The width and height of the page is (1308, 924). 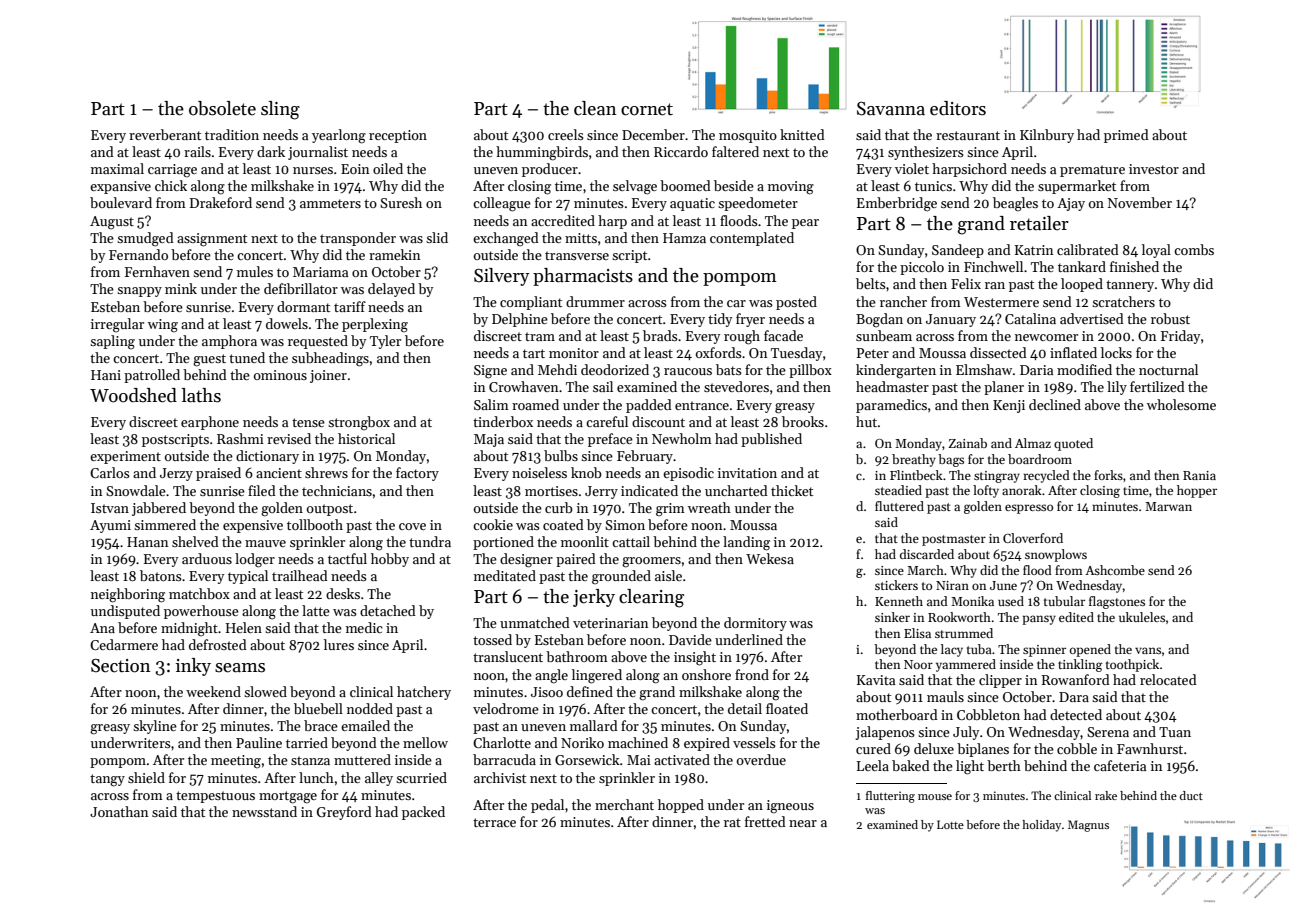 What do you see at coordinates (124, 644) in the page?
I see `Cedarmere` at bounding box center [124, 644].
